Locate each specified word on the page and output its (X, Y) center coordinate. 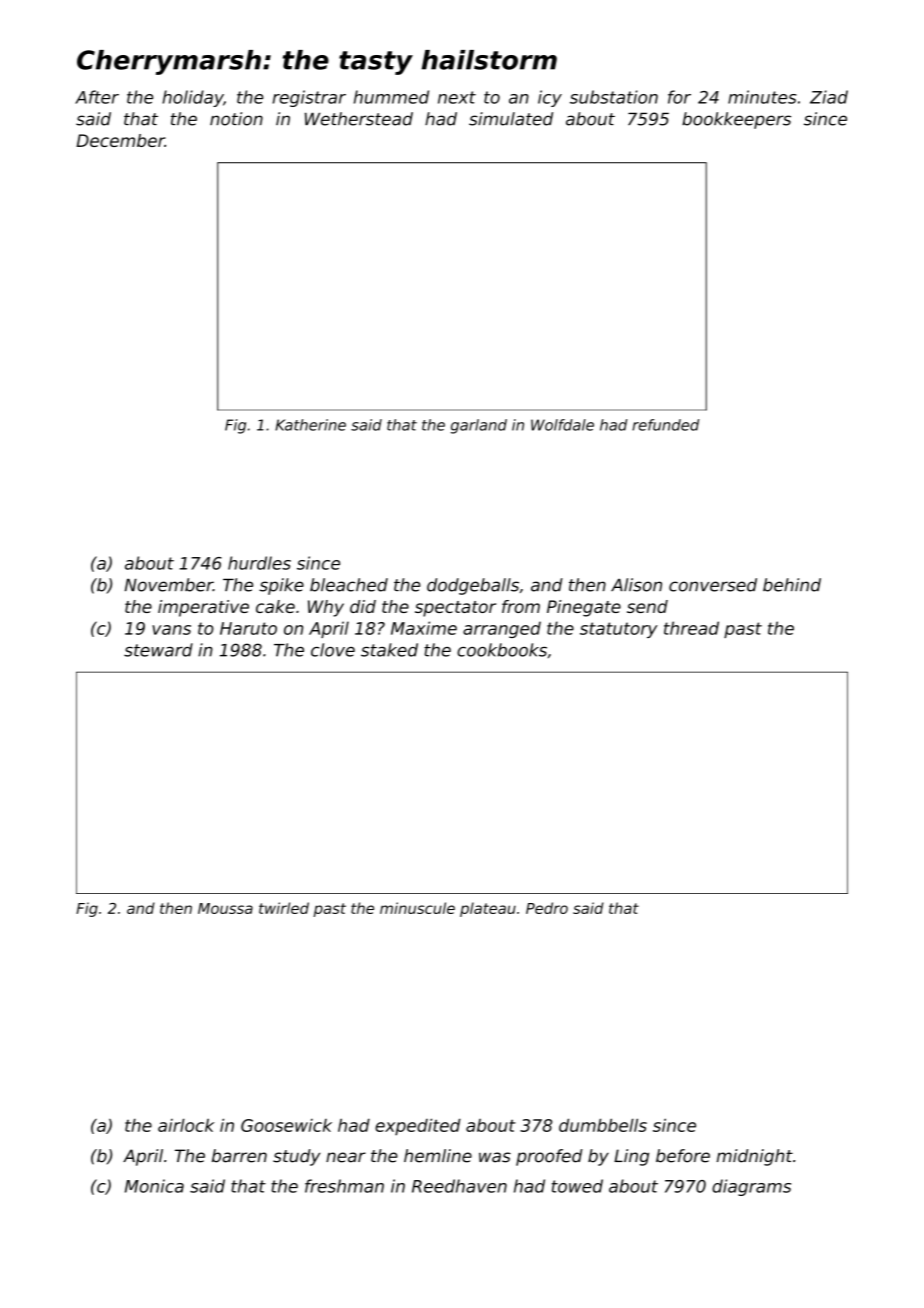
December (120, 140)
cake (275, 606)
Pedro (547, 908)
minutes (762, 97)
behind (792, 585)
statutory (619, 630)
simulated (511, 119)
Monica (154, 1186)
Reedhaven (459, 1186)
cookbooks (502, 650)
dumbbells (603, 1125)
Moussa (225, 908)
